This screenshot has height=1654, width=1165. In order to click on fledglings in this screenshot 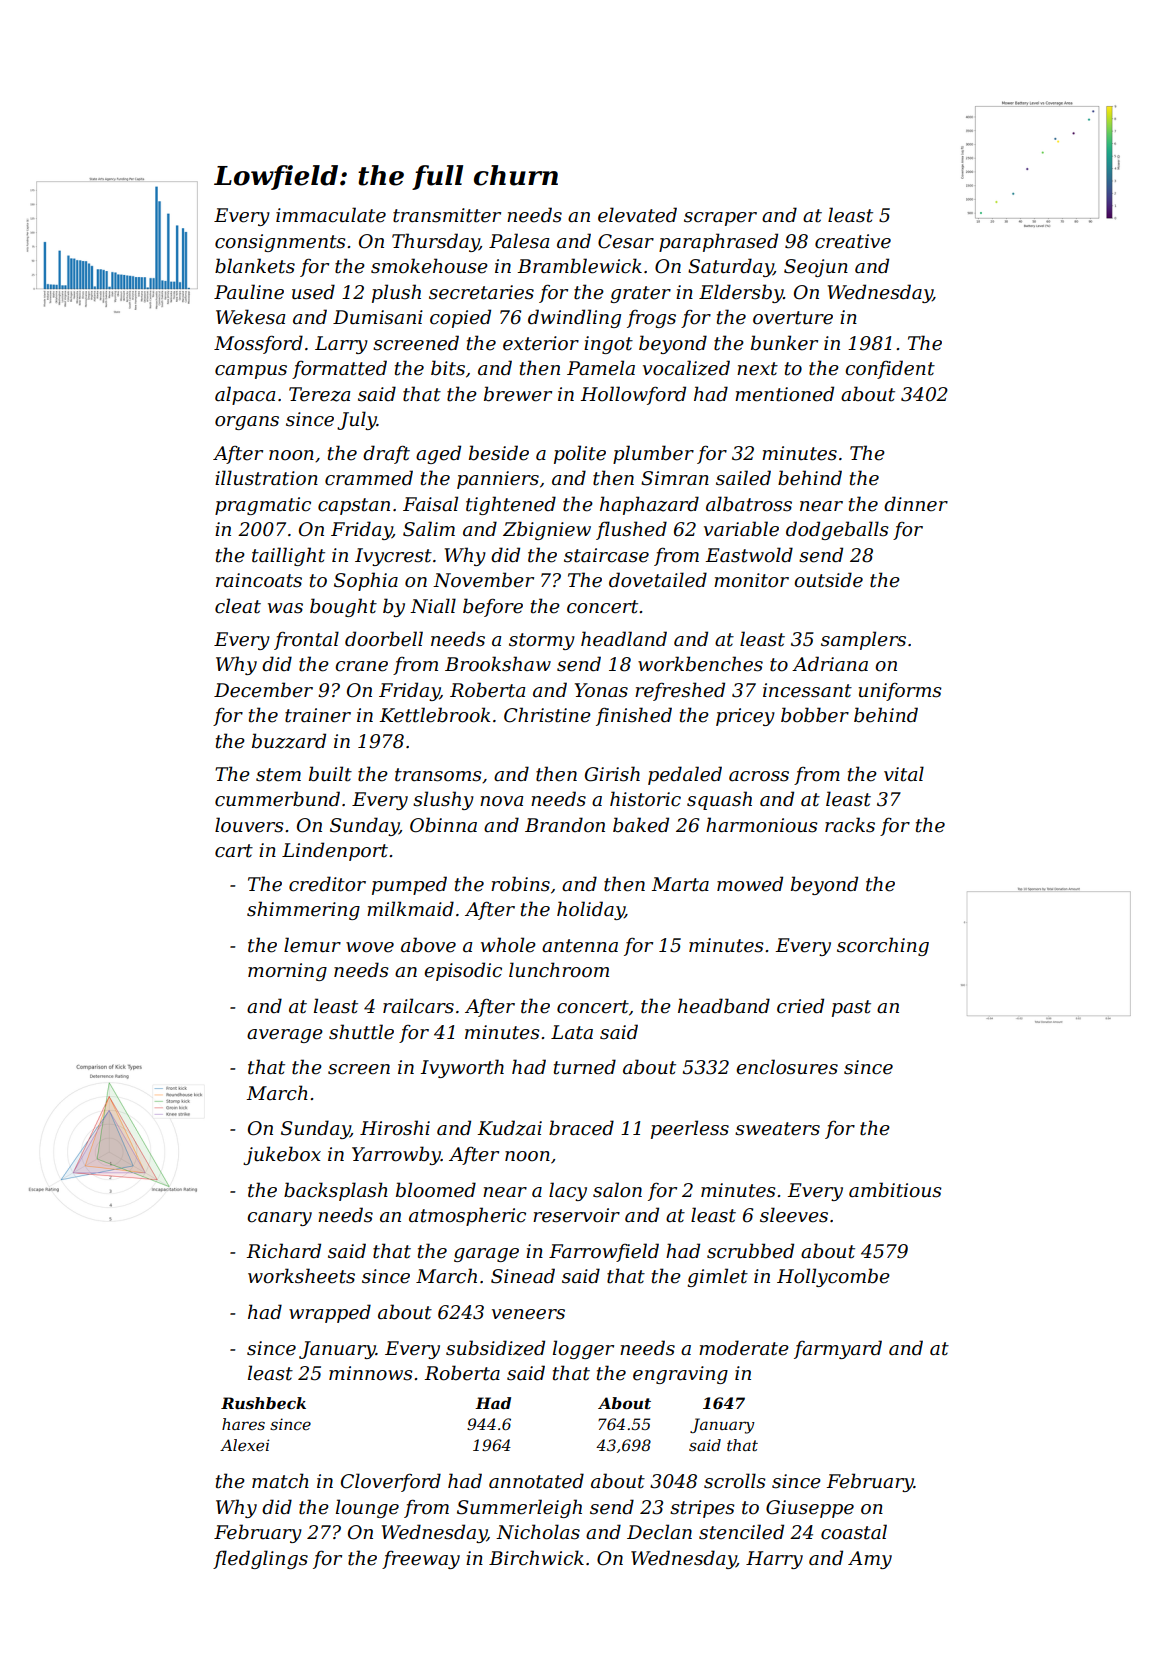, I will do `click(260, 1559)`.
